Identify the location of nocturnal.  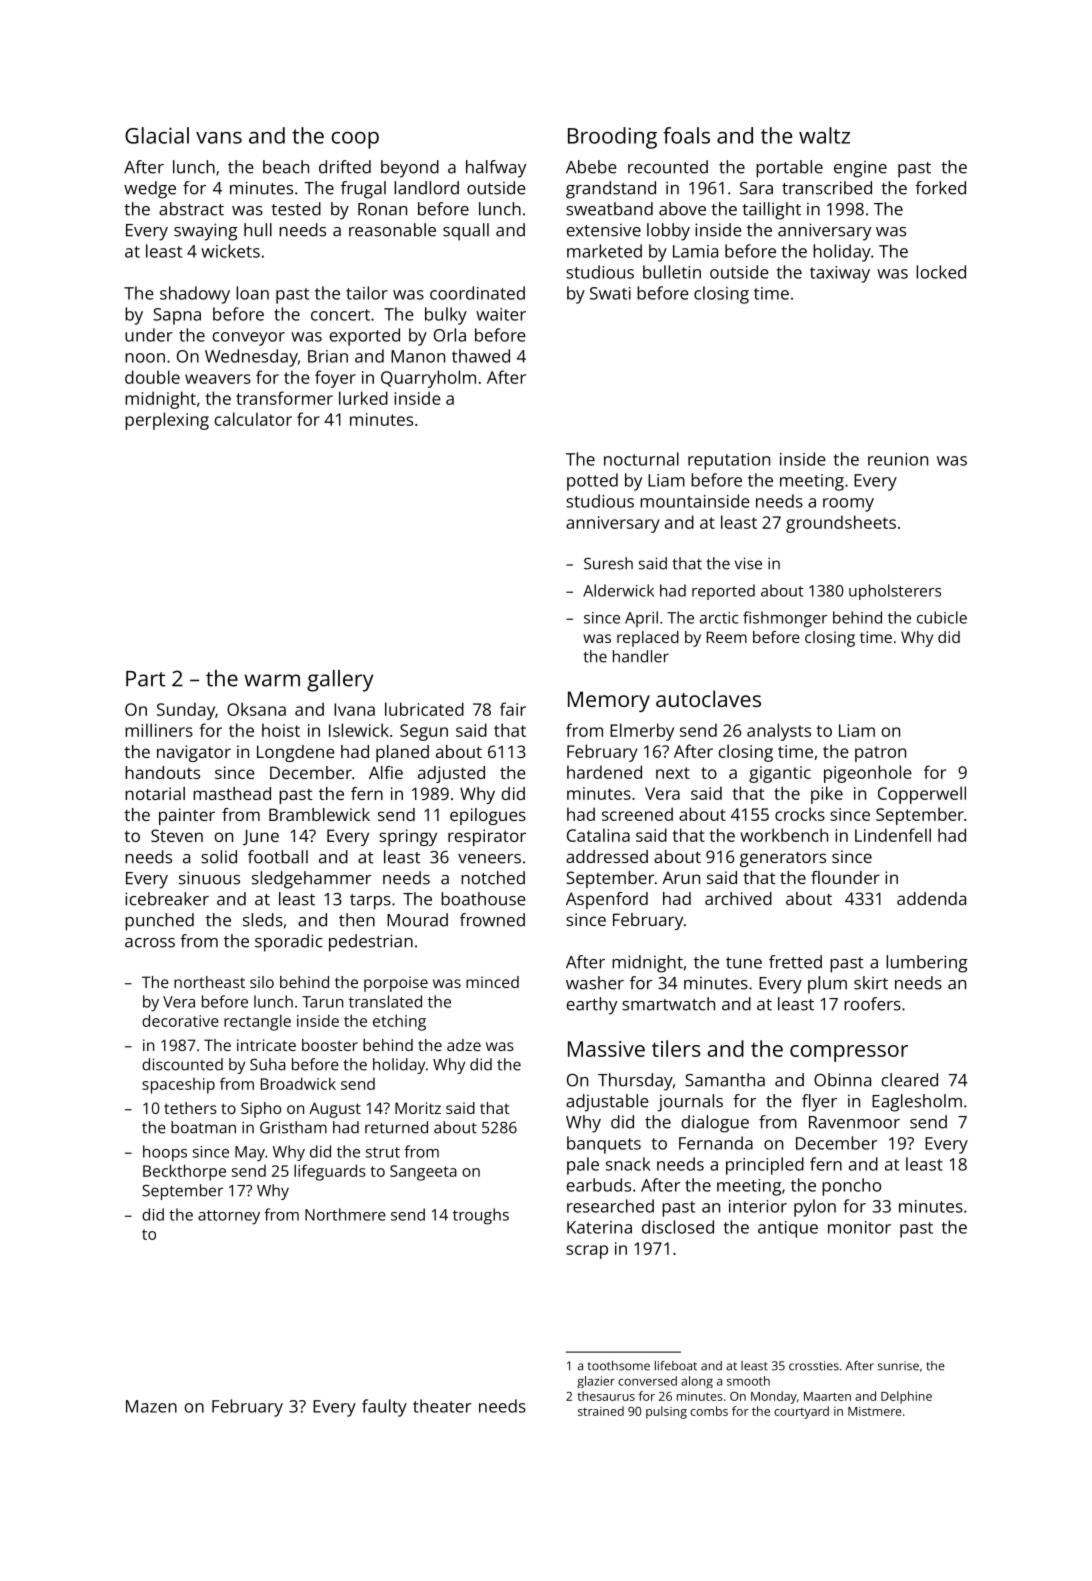
(641, 459).
